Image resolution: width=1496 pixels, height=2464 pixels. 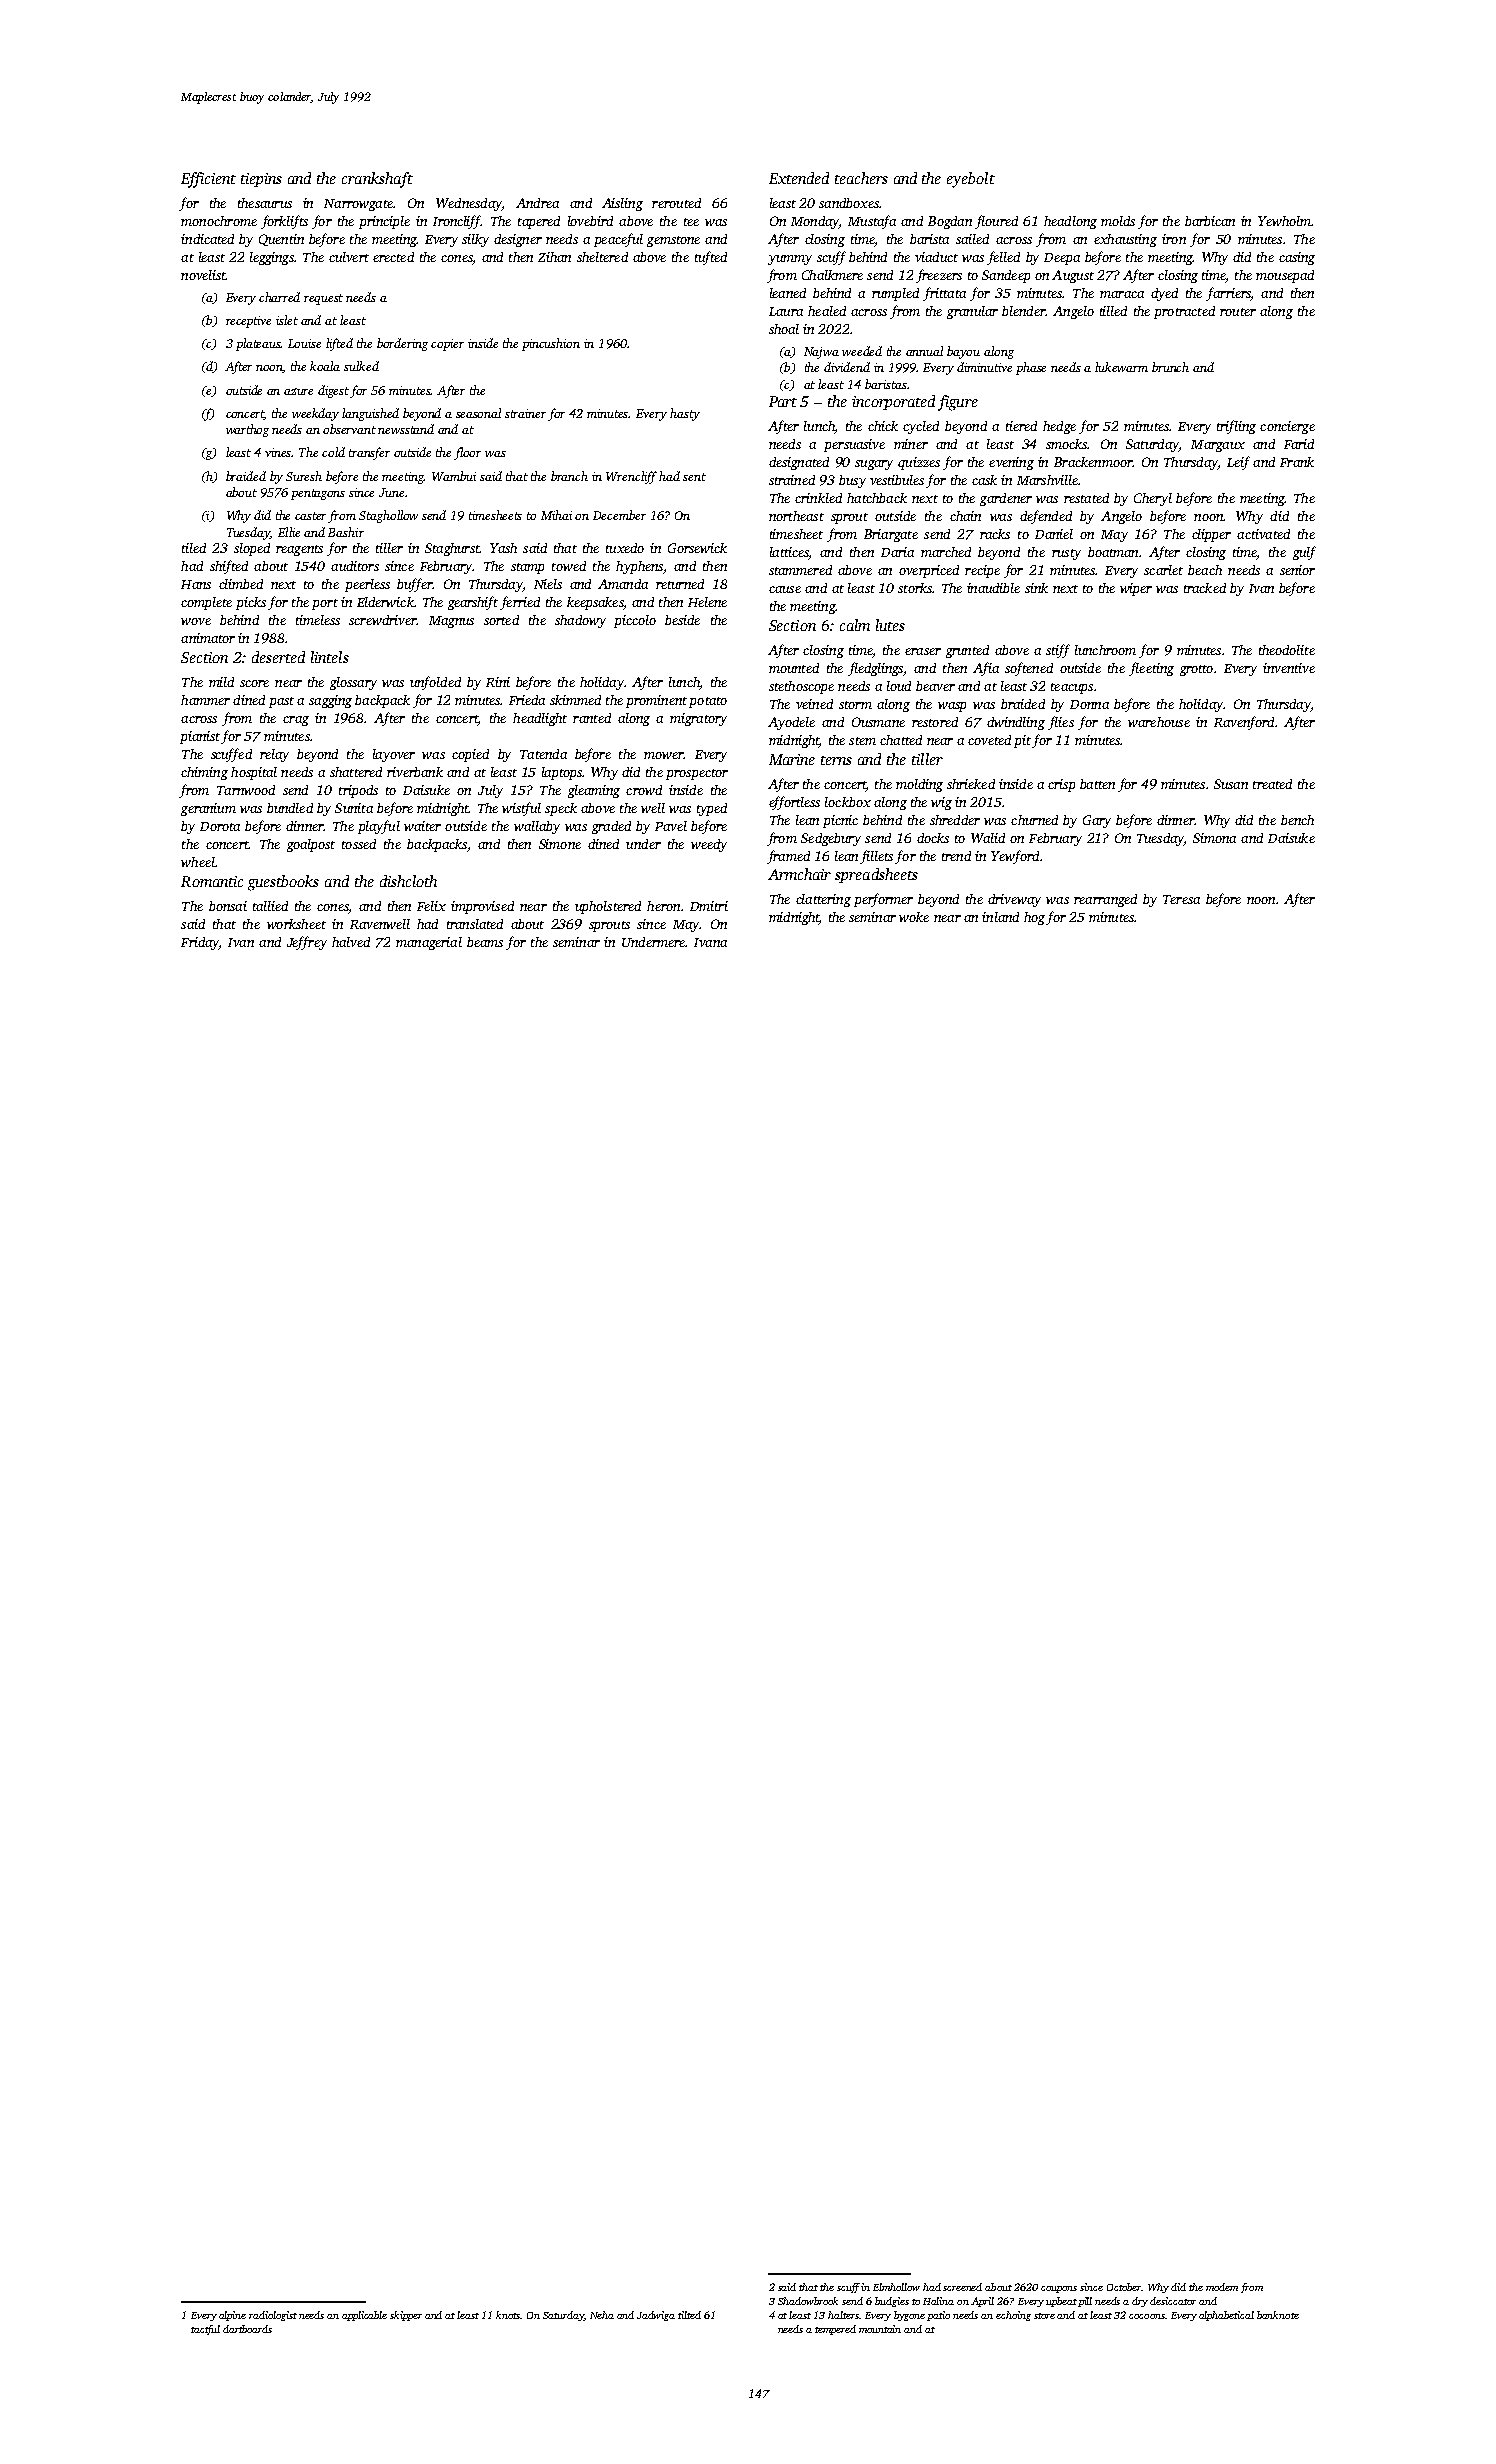 What do you see at coordinates (406, 2316) in the document?
I see `skipper` at bounding box center [406, 2316].
